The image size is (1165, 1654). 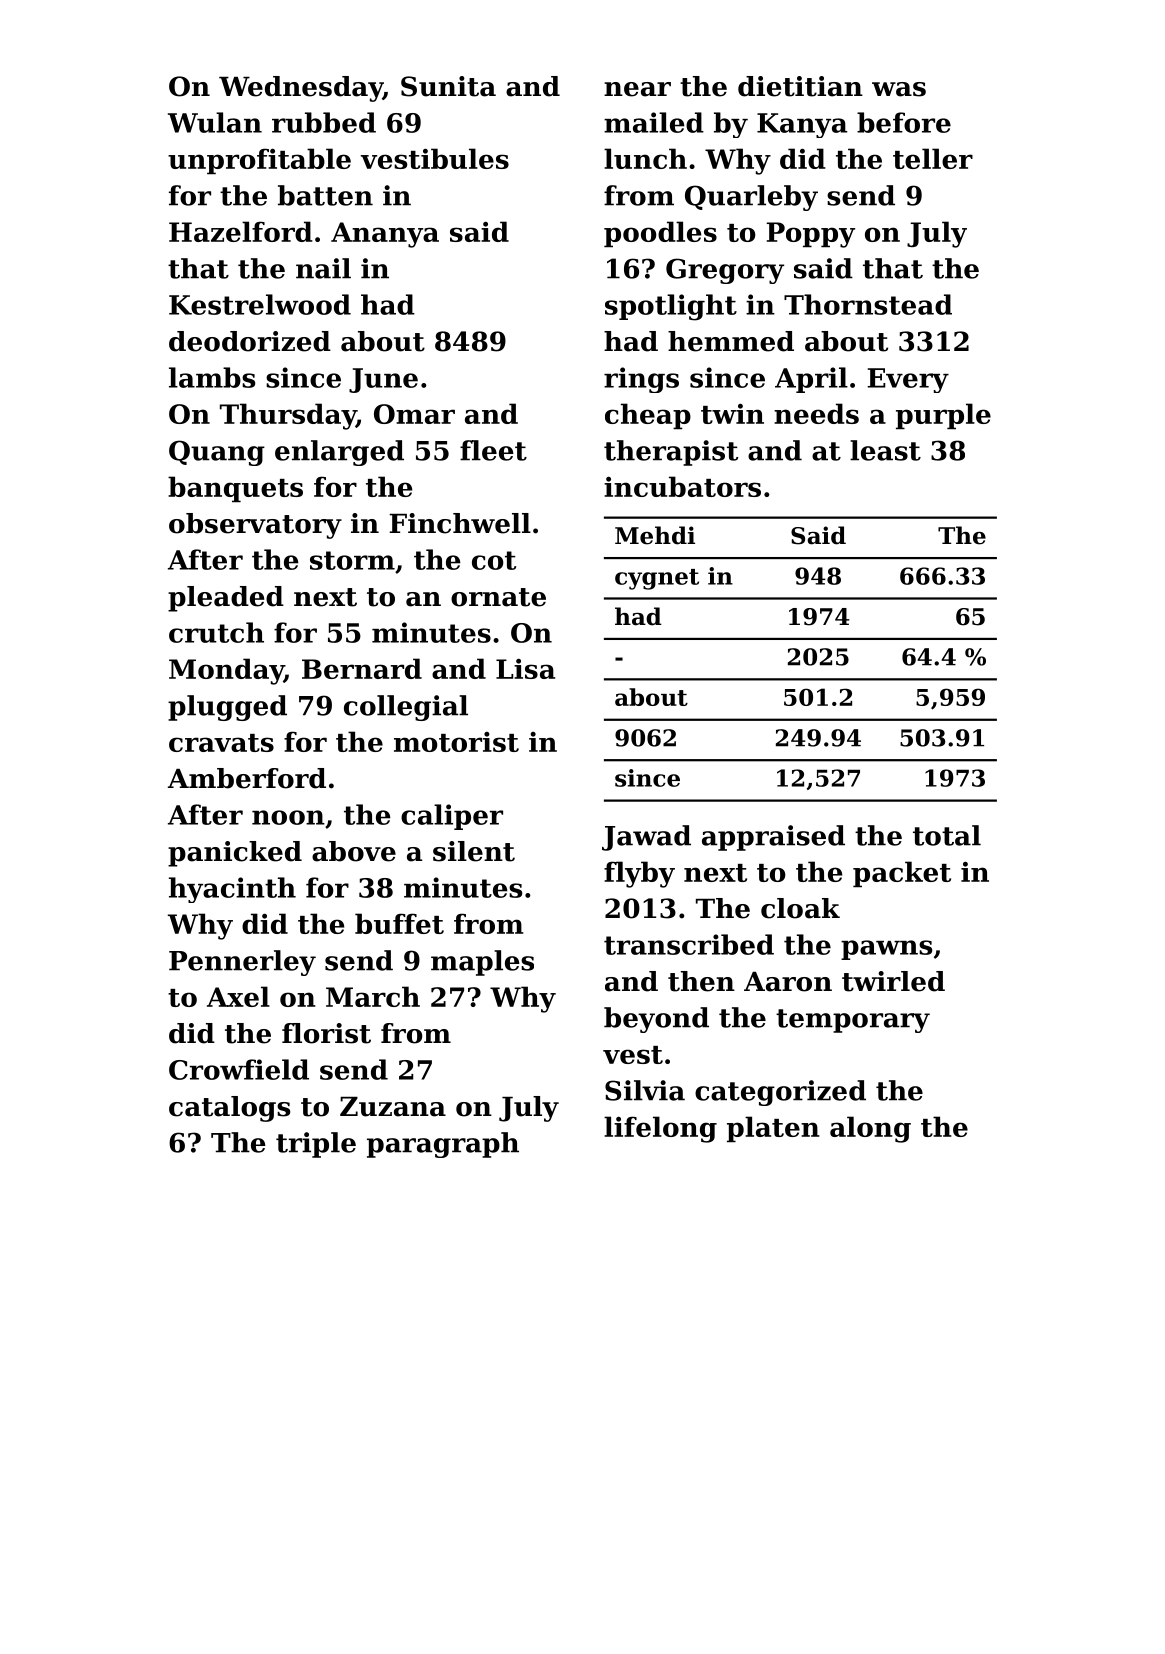 I want to click on twirled, so click(x=893, y=981).
